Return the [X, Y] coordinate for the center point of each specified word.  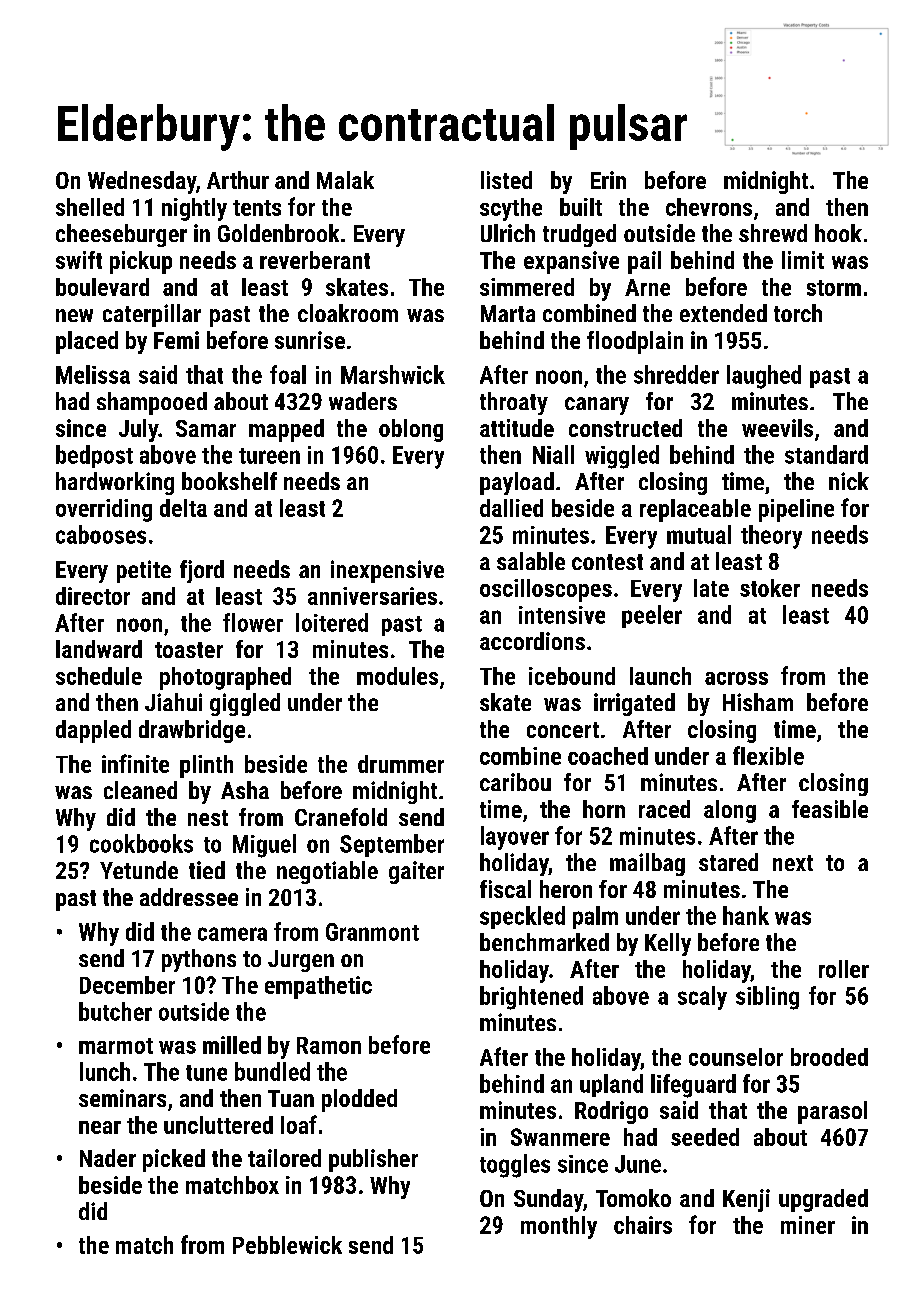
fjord [202, 571]
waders [363, 401]
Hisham [758, 702]
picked [174, 1160]
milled [232, 1045]
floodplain [635, 342]
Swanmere [560, 1137]
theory [771, 537]
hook [838, 233]
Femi [176, 340]
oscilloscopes [546, 590]
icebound [572, 676]
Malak [345, 180]
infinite [135, 763]
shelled [90, 207]
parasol [832, 1112]
